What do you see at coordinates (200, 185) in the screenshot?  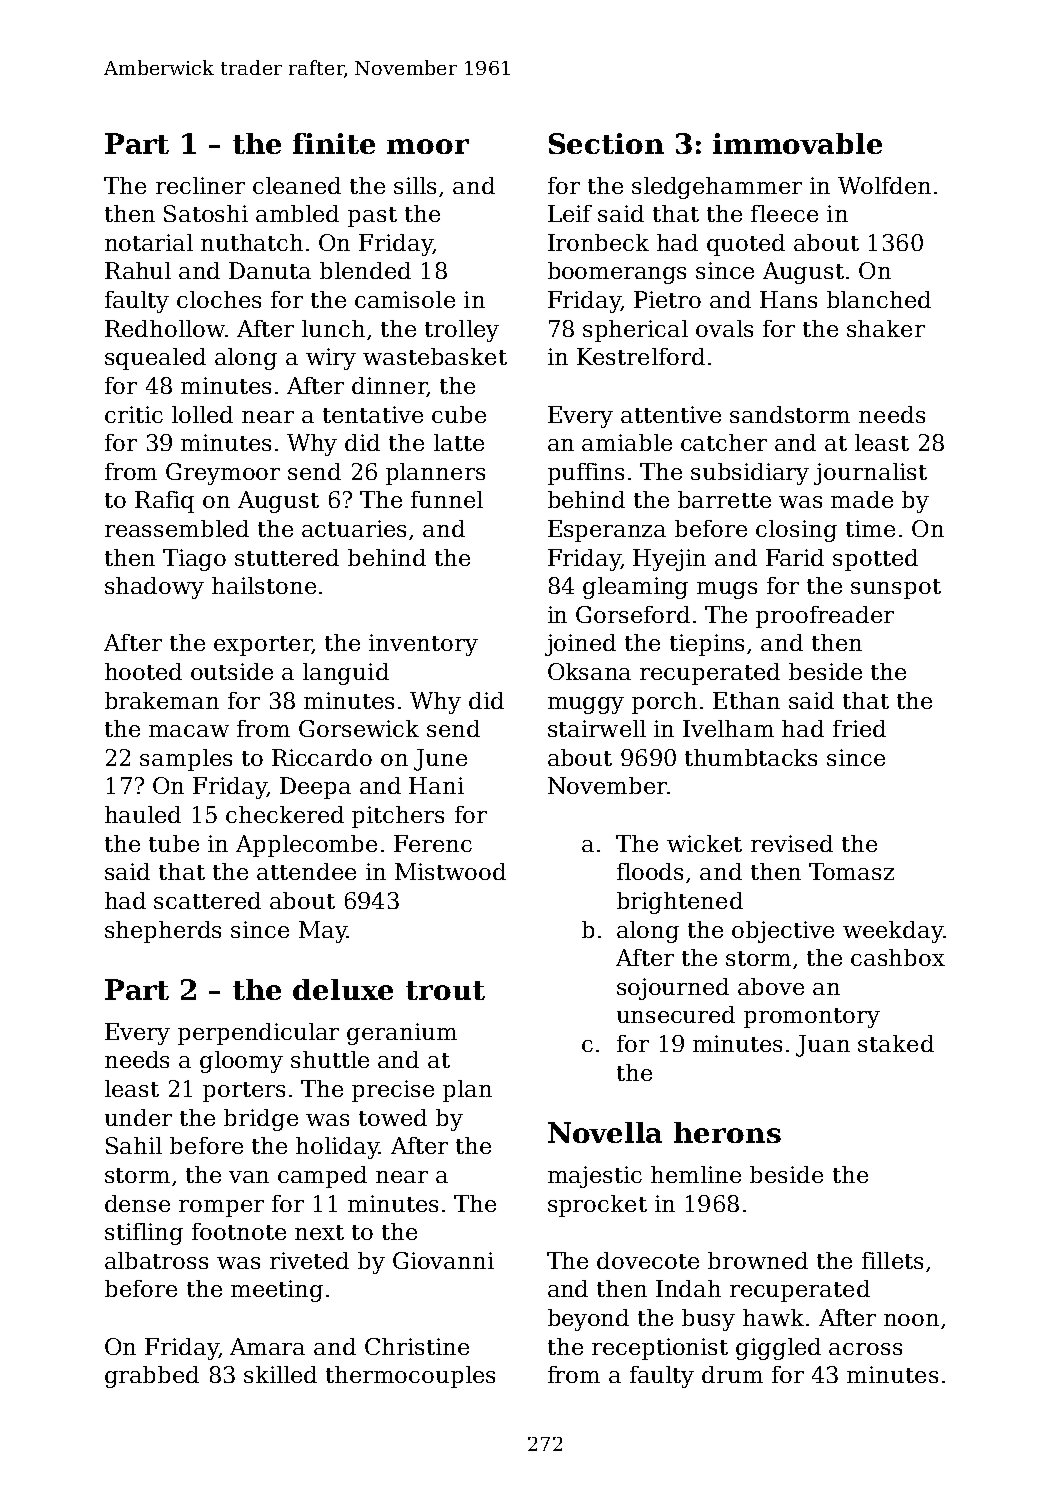 I see `recliner` at bounding box center [200, 185].
